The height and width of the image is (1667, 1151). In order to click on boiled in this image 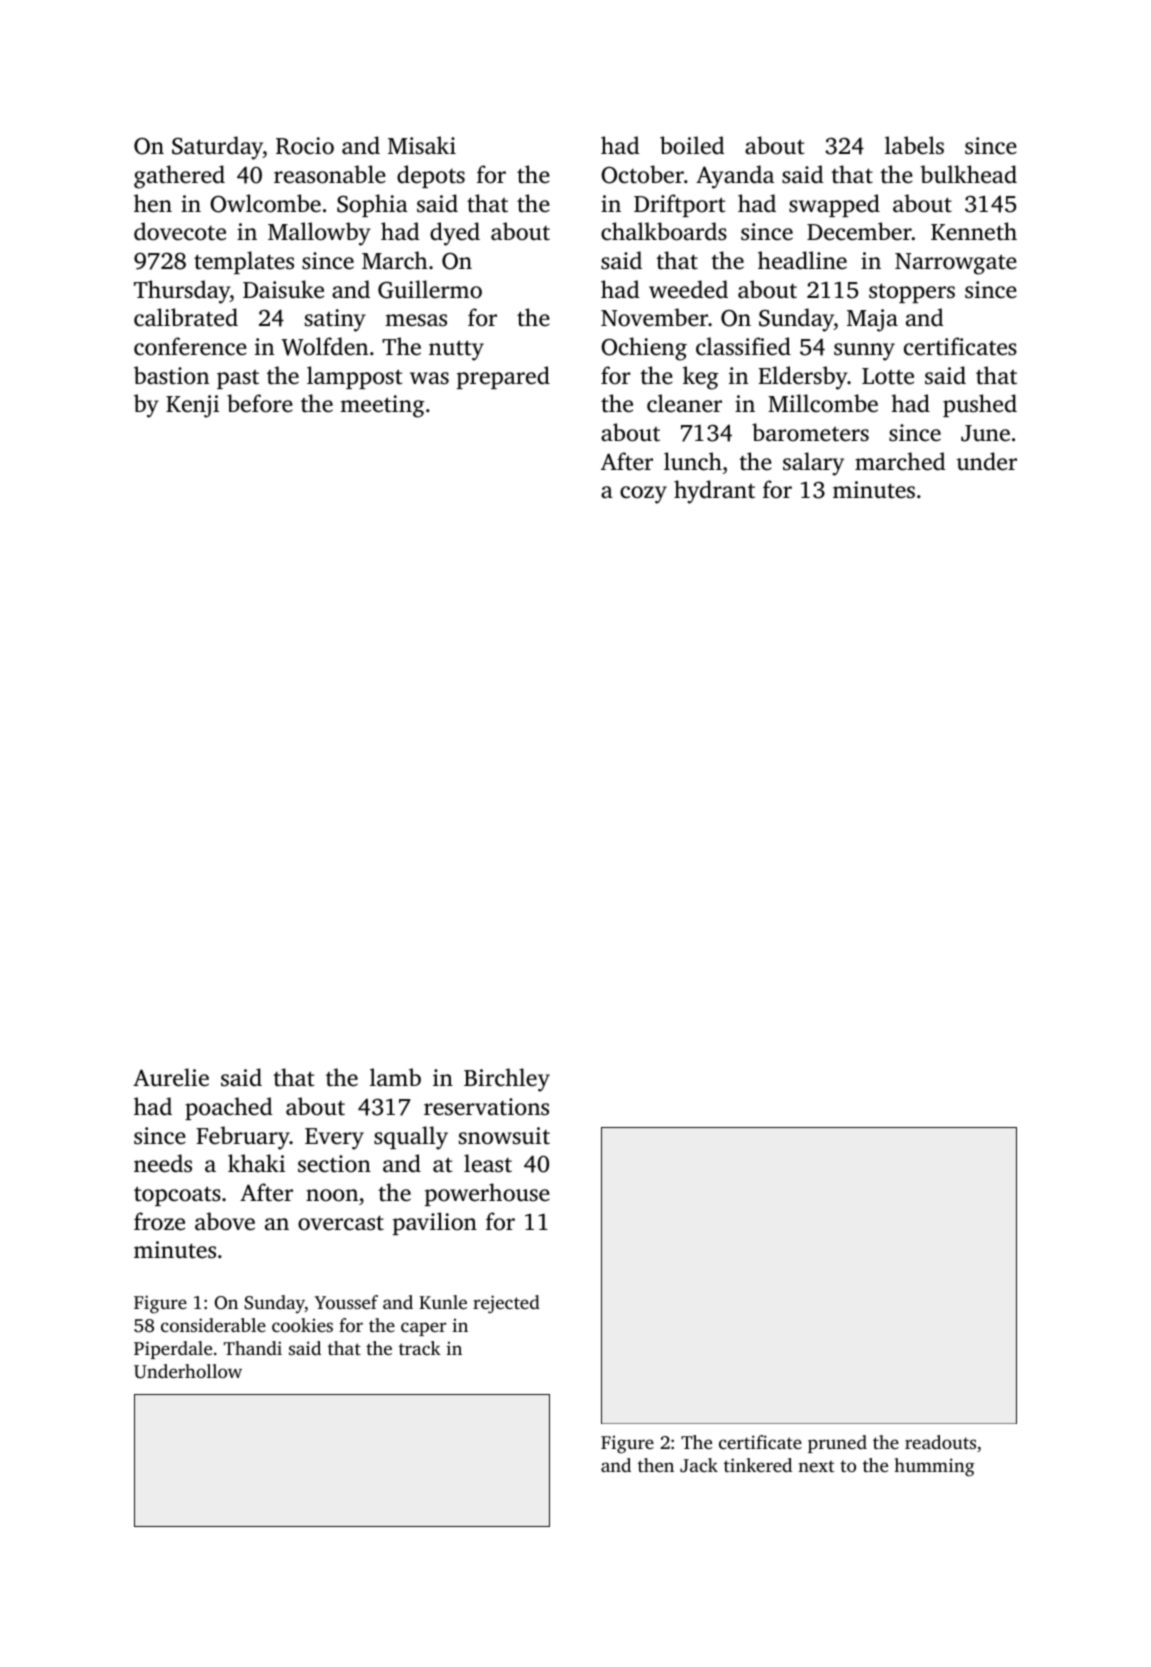, I will do `click(692, 145)`.
